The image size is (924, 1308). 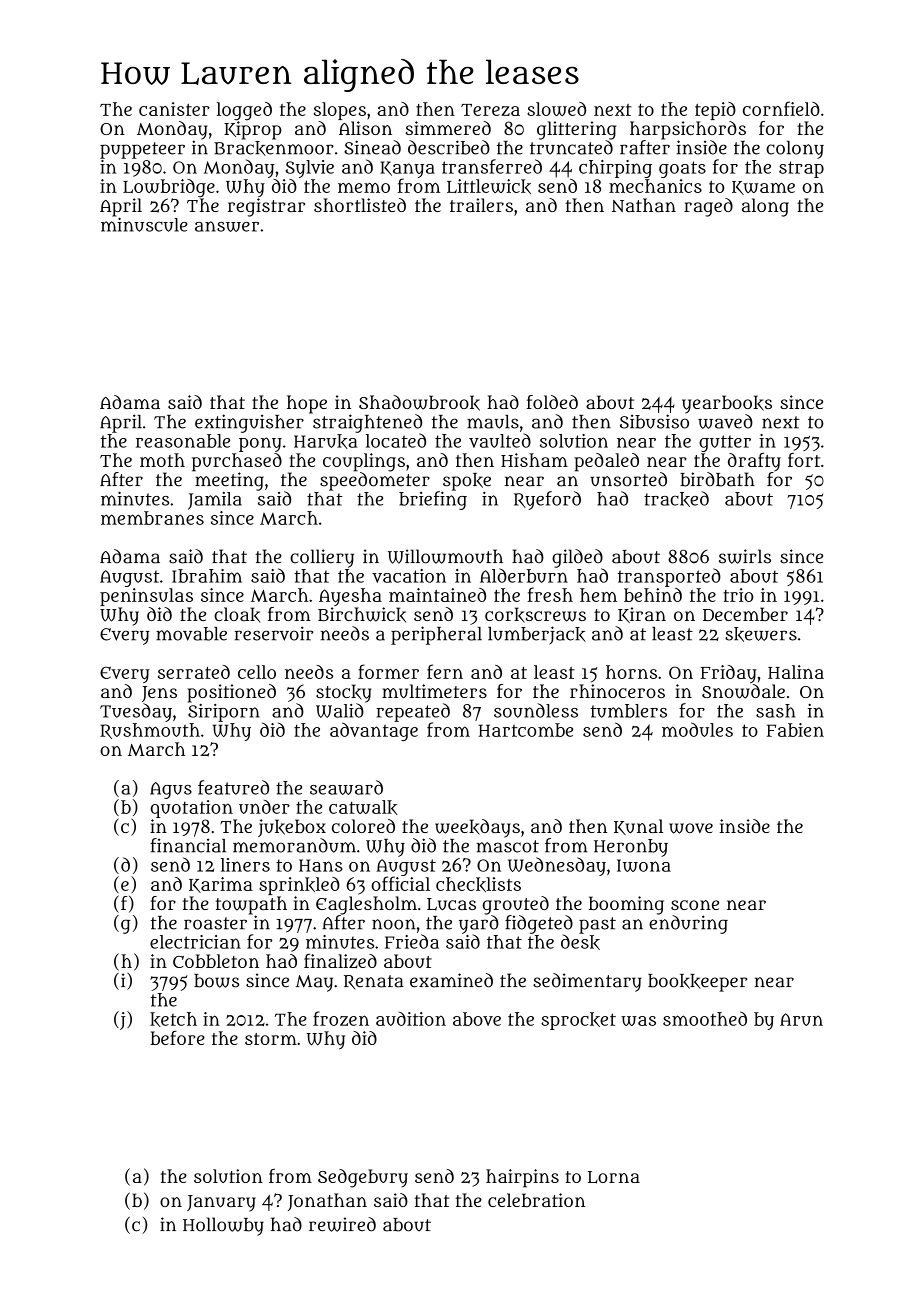 What do you see at coordinates (781, 108) in the document?
I see `cornfield` at bounding box center [781, 108].
